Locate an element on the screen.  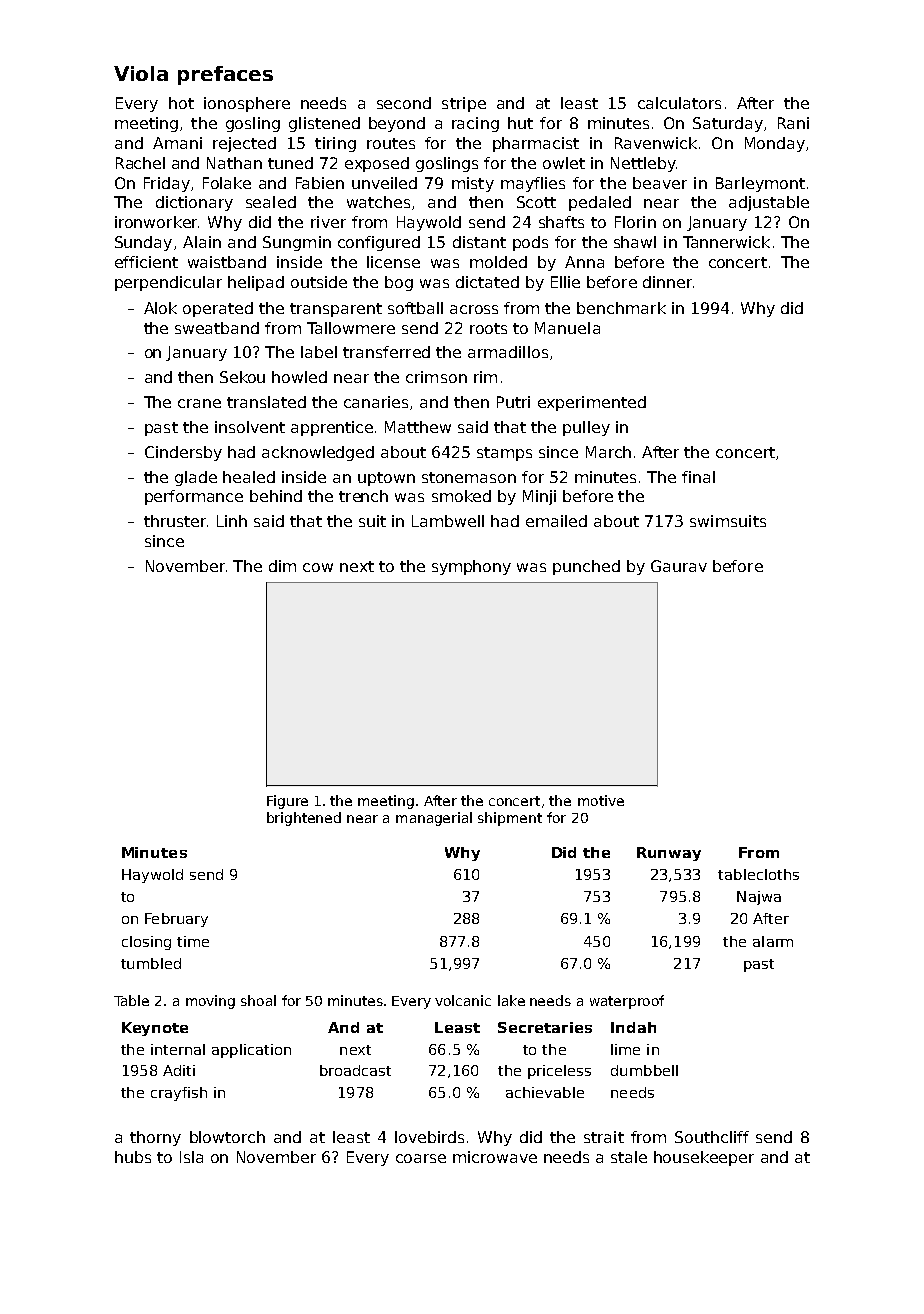
Southcliff is located at coordinates (712, 1137).
